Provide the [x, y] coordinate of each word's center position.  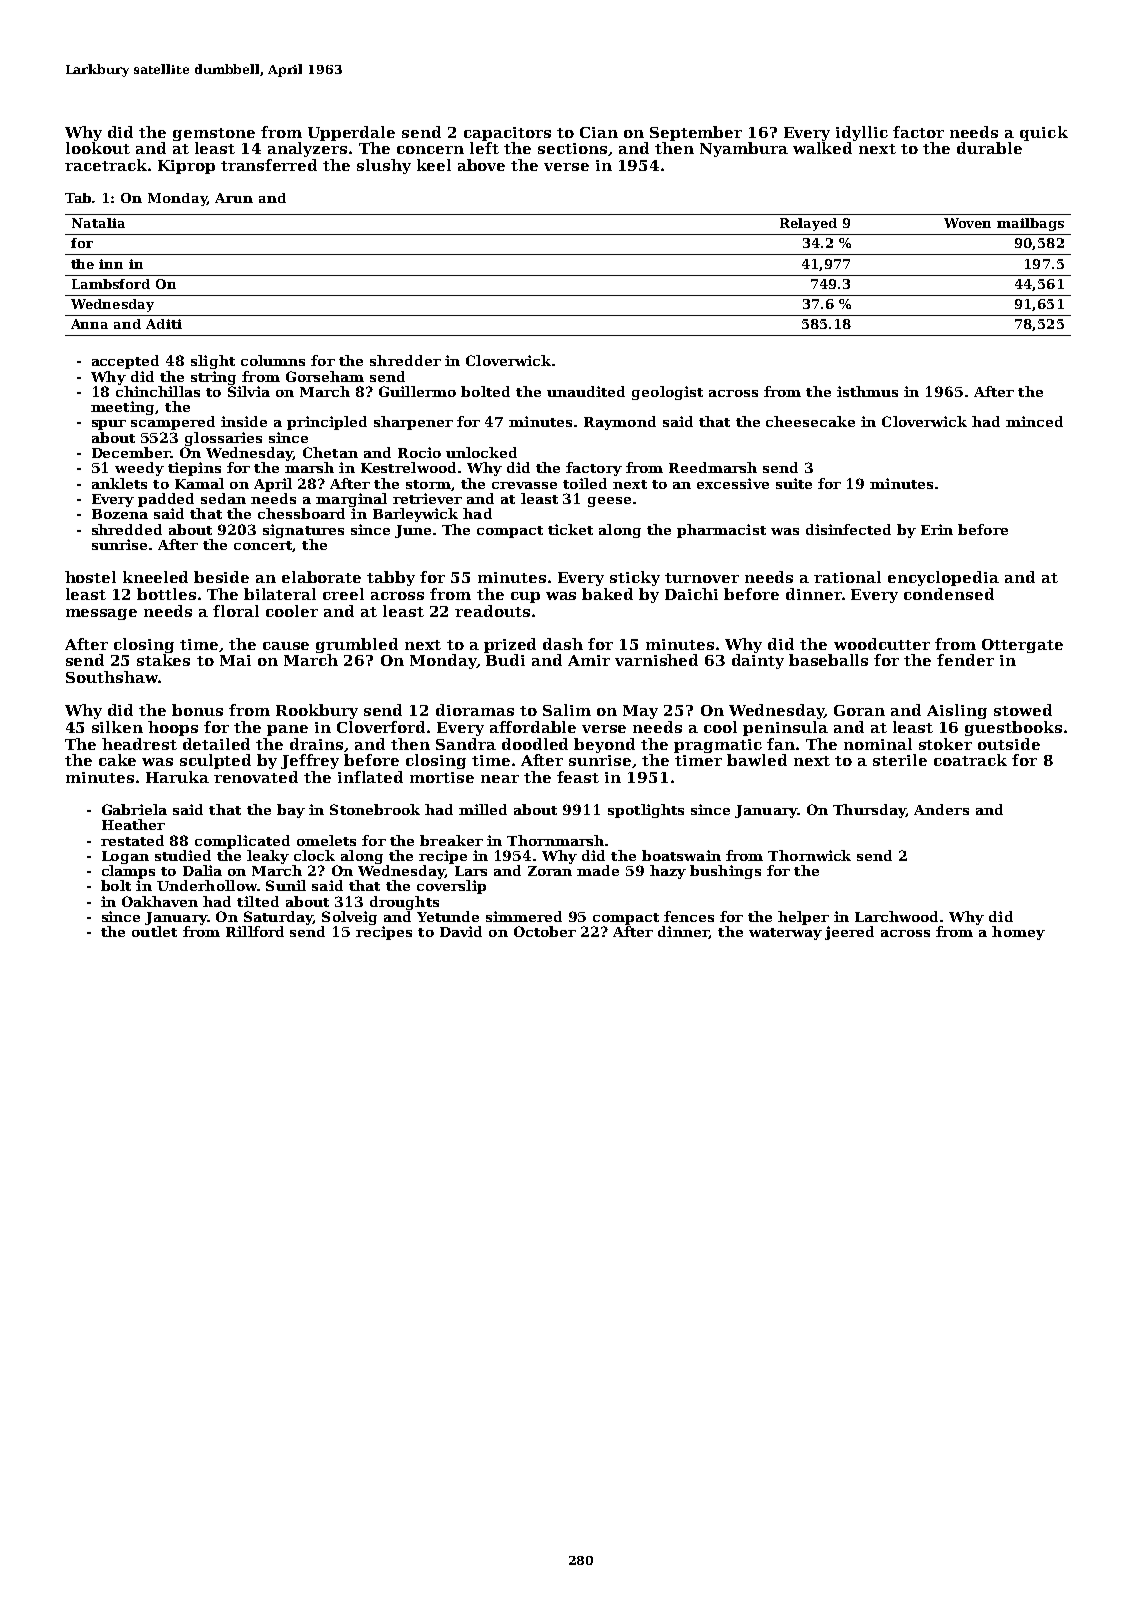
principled [327, 423]
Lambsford [111, 284]
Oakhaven [160, 901]
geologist [667, 393]
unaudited [586, 391]
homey [1018, 933]
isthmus [867, 391]
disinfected [848, 529]
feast [578, 777]
